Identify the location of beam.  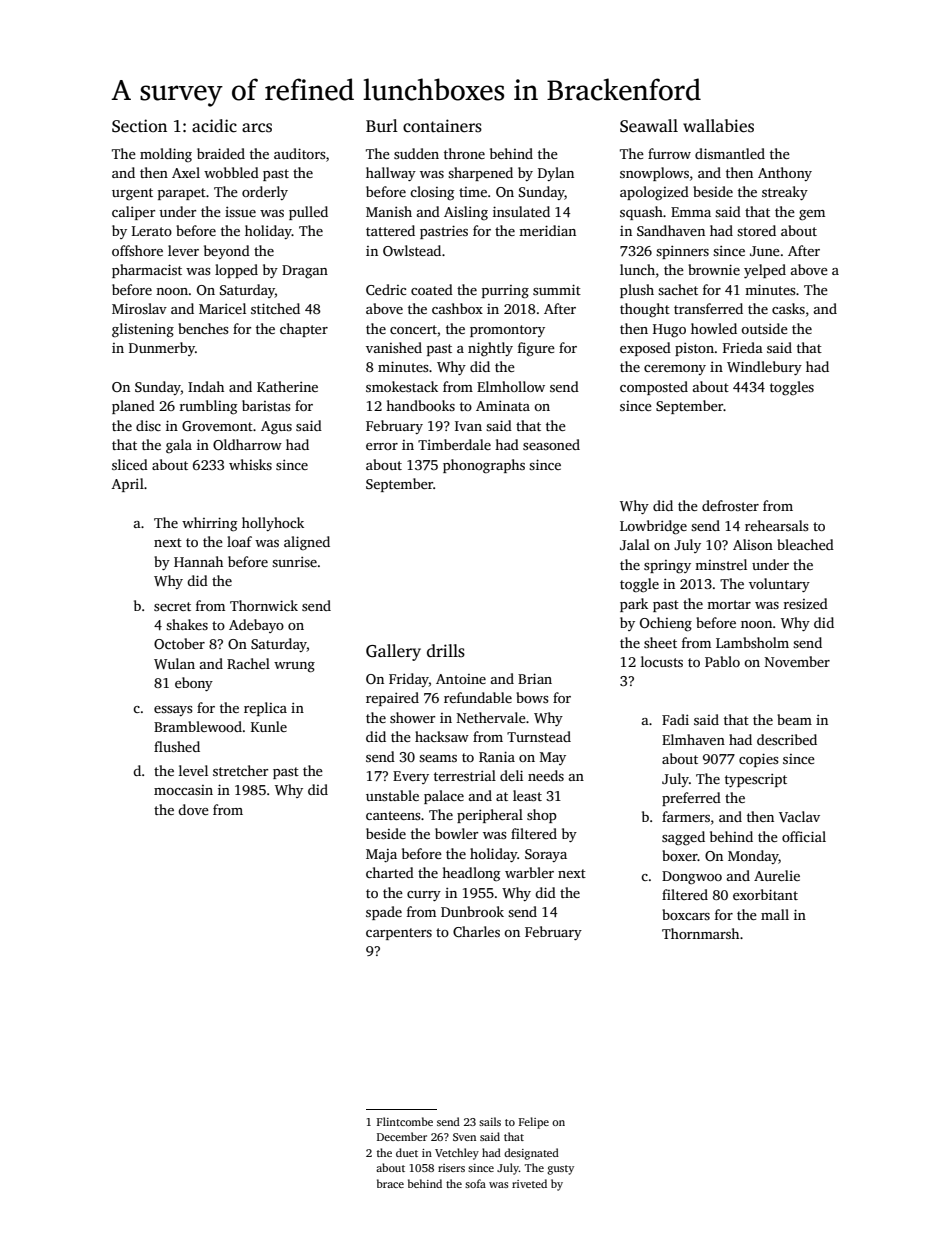
(794, 719).
